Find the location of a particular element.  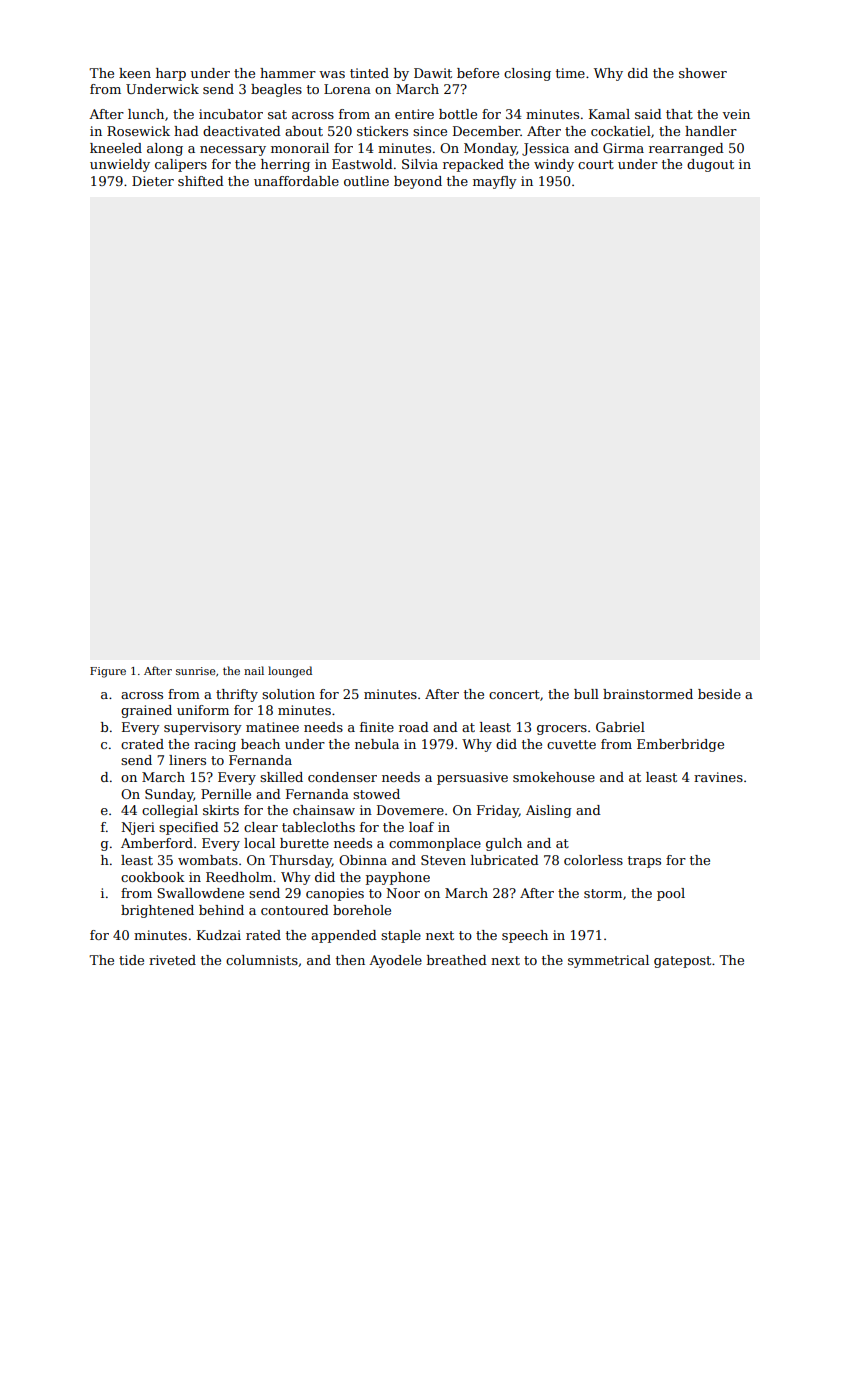

Noor is located at coordinates (403, 893).
